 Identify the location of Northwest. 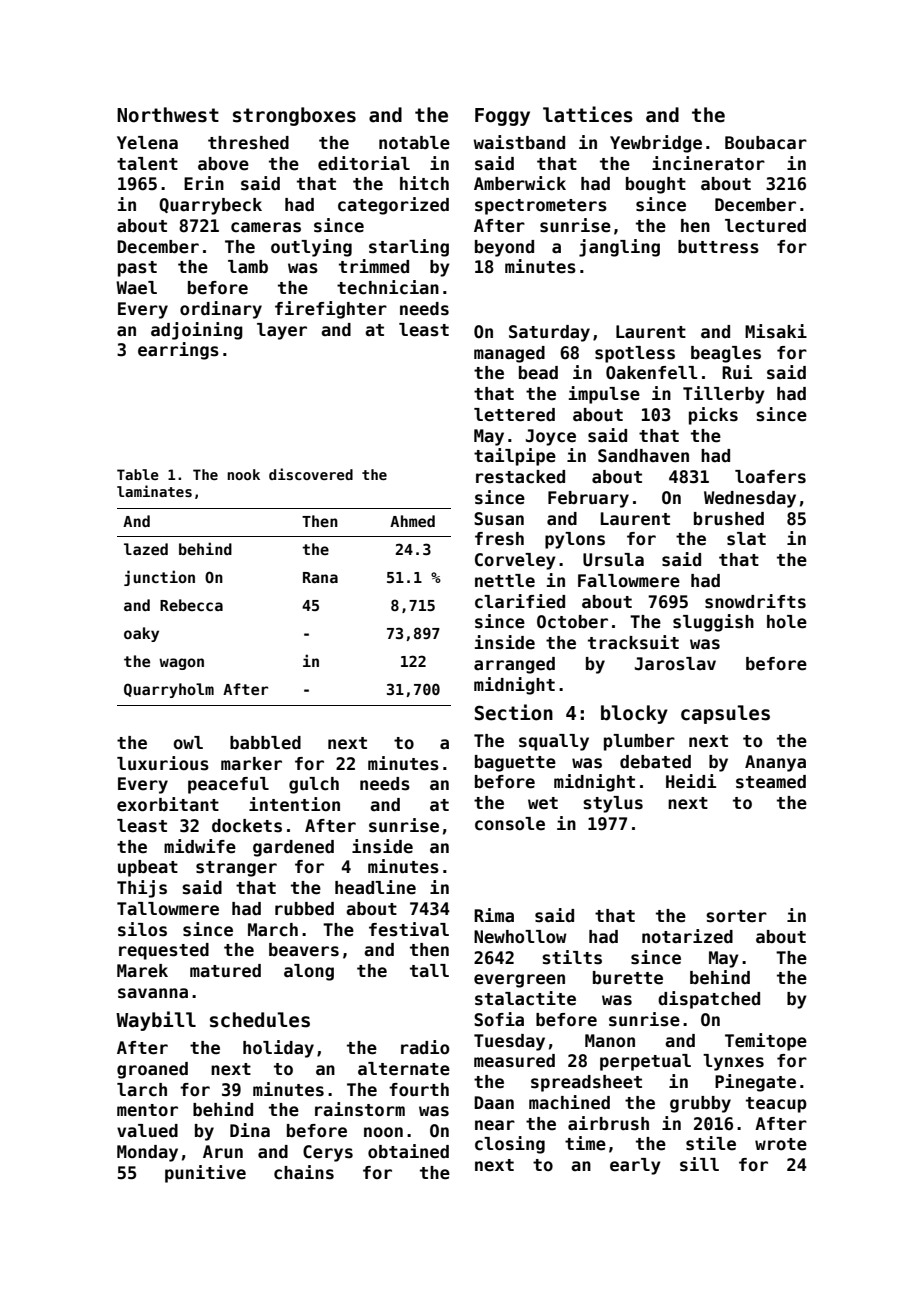
(168, 115).
